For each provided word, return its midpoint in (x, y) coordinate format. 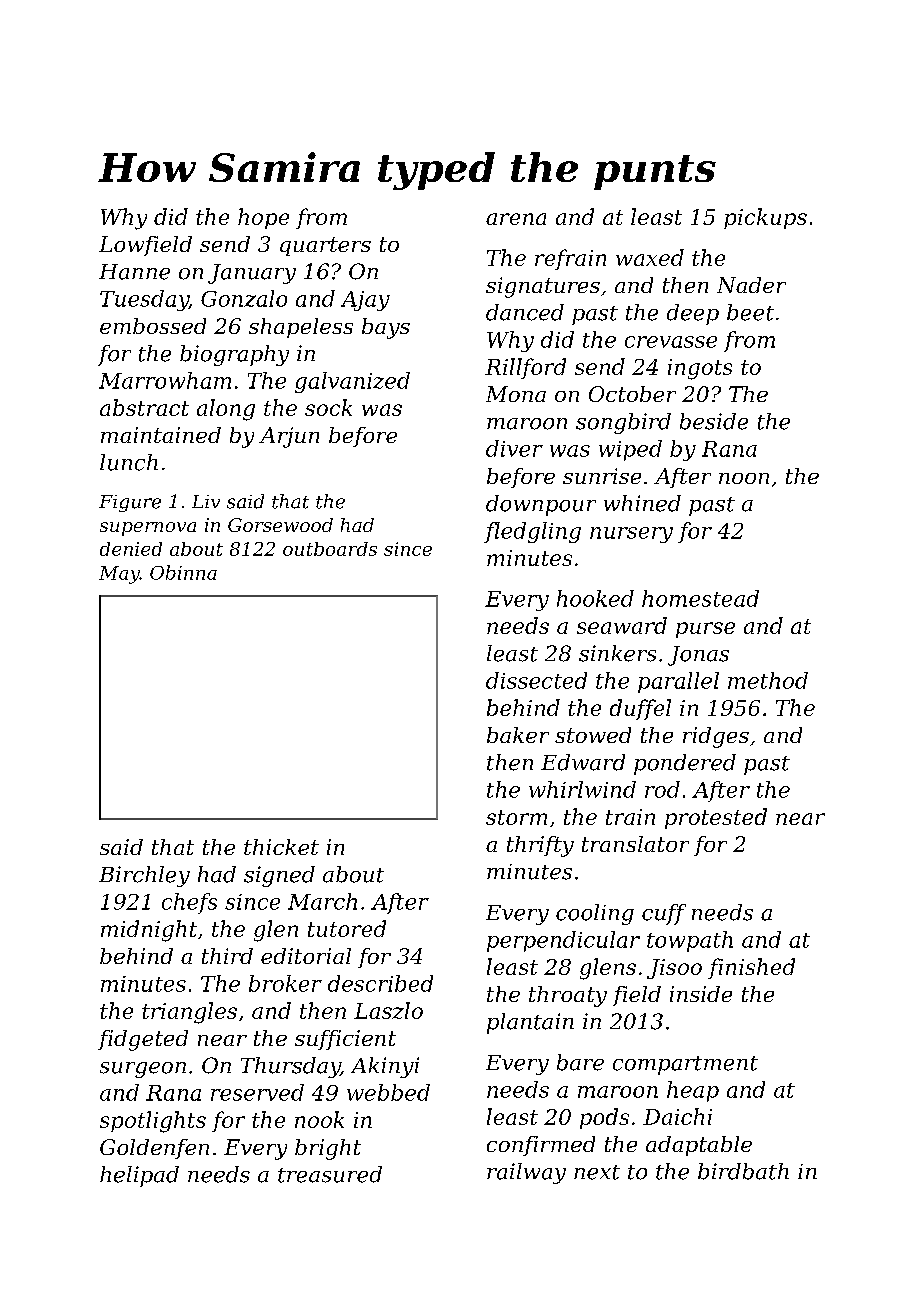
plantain (530, 1023)
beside (714, 421)
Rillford (525, 368)
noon (744, 478)
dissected (536, 680)
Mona (516, 394)
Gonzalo (244, 298)
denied (131, 549)
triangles (189, 1013)
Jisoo (674, 969)
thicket (281, 847)
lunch (129, 462)
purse (705, 630)
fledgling (532, 532)
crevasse (671, 342)
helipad (139, 1176)
